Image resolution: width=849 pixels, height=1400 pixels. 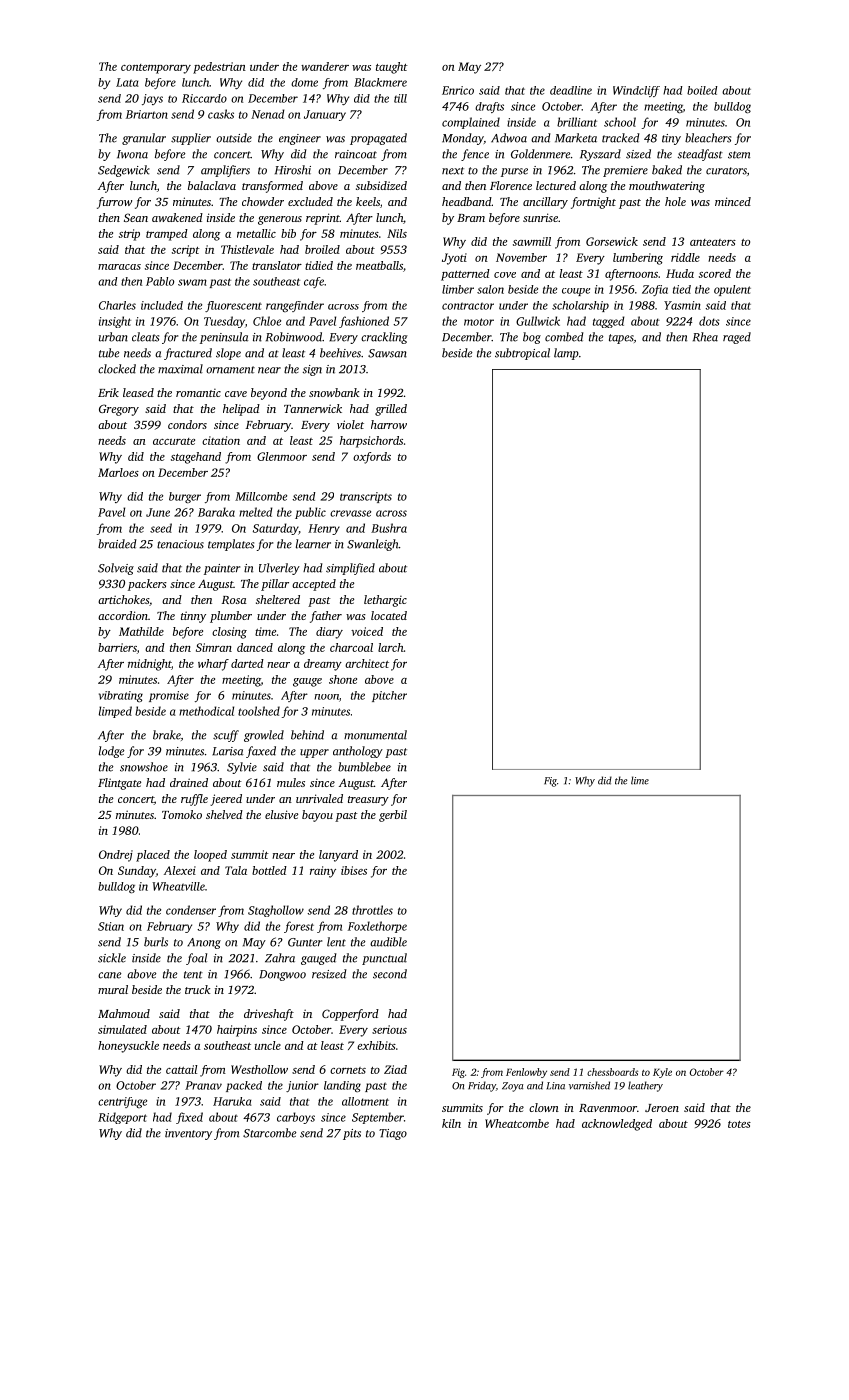 I want to click on Tomoko, so click(x=182, y=814).
